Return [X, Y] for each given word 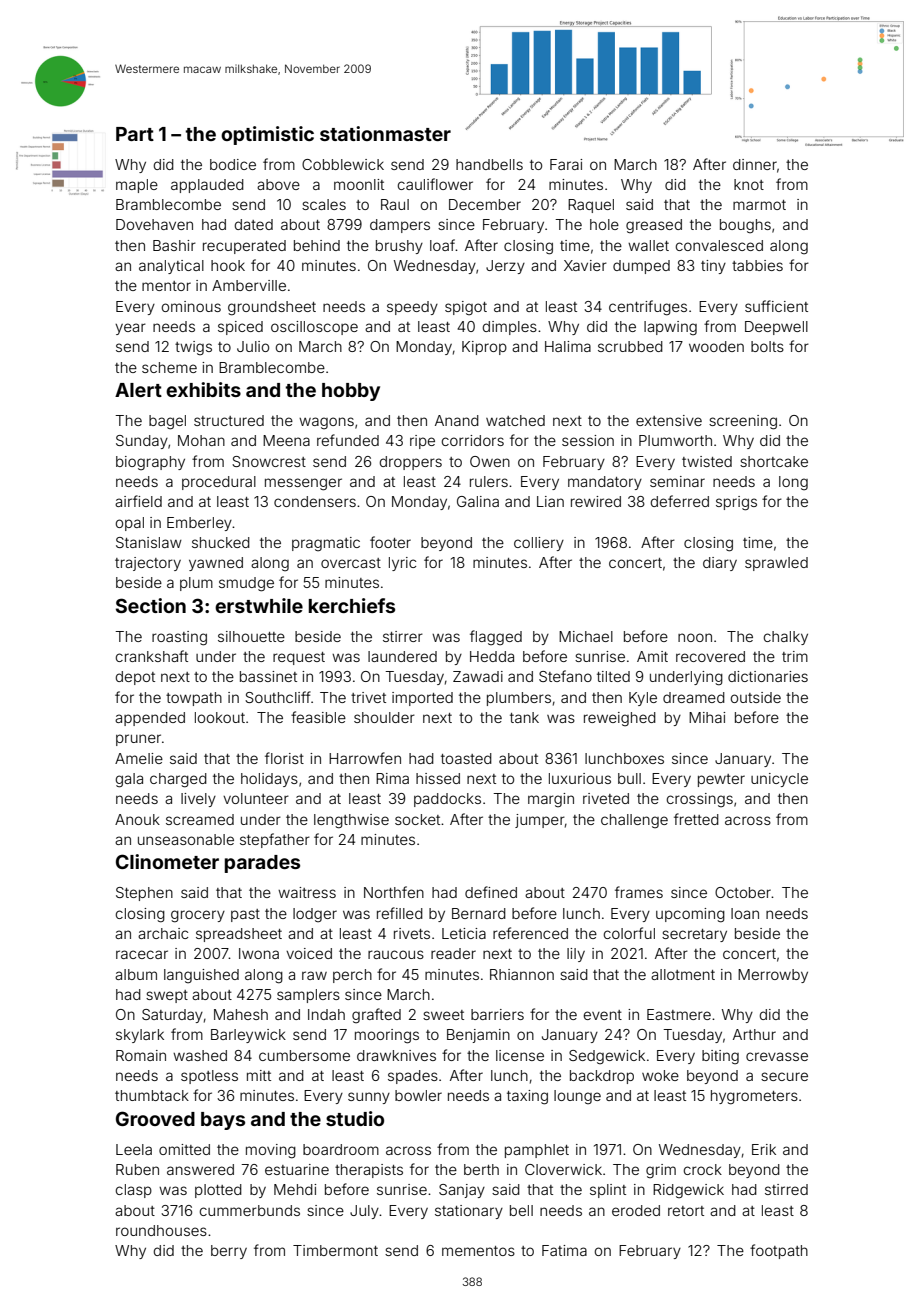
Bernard [479, 913]
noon [695, 637]
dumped [641, 267]
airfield [138, 501]
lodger [315, 915]
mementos [478, 1251]
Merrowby [773, 976]
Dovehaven [154, 224]
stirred [786, 1189]
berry [229, 1252]
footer [390, 542]
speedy [412, 308]
